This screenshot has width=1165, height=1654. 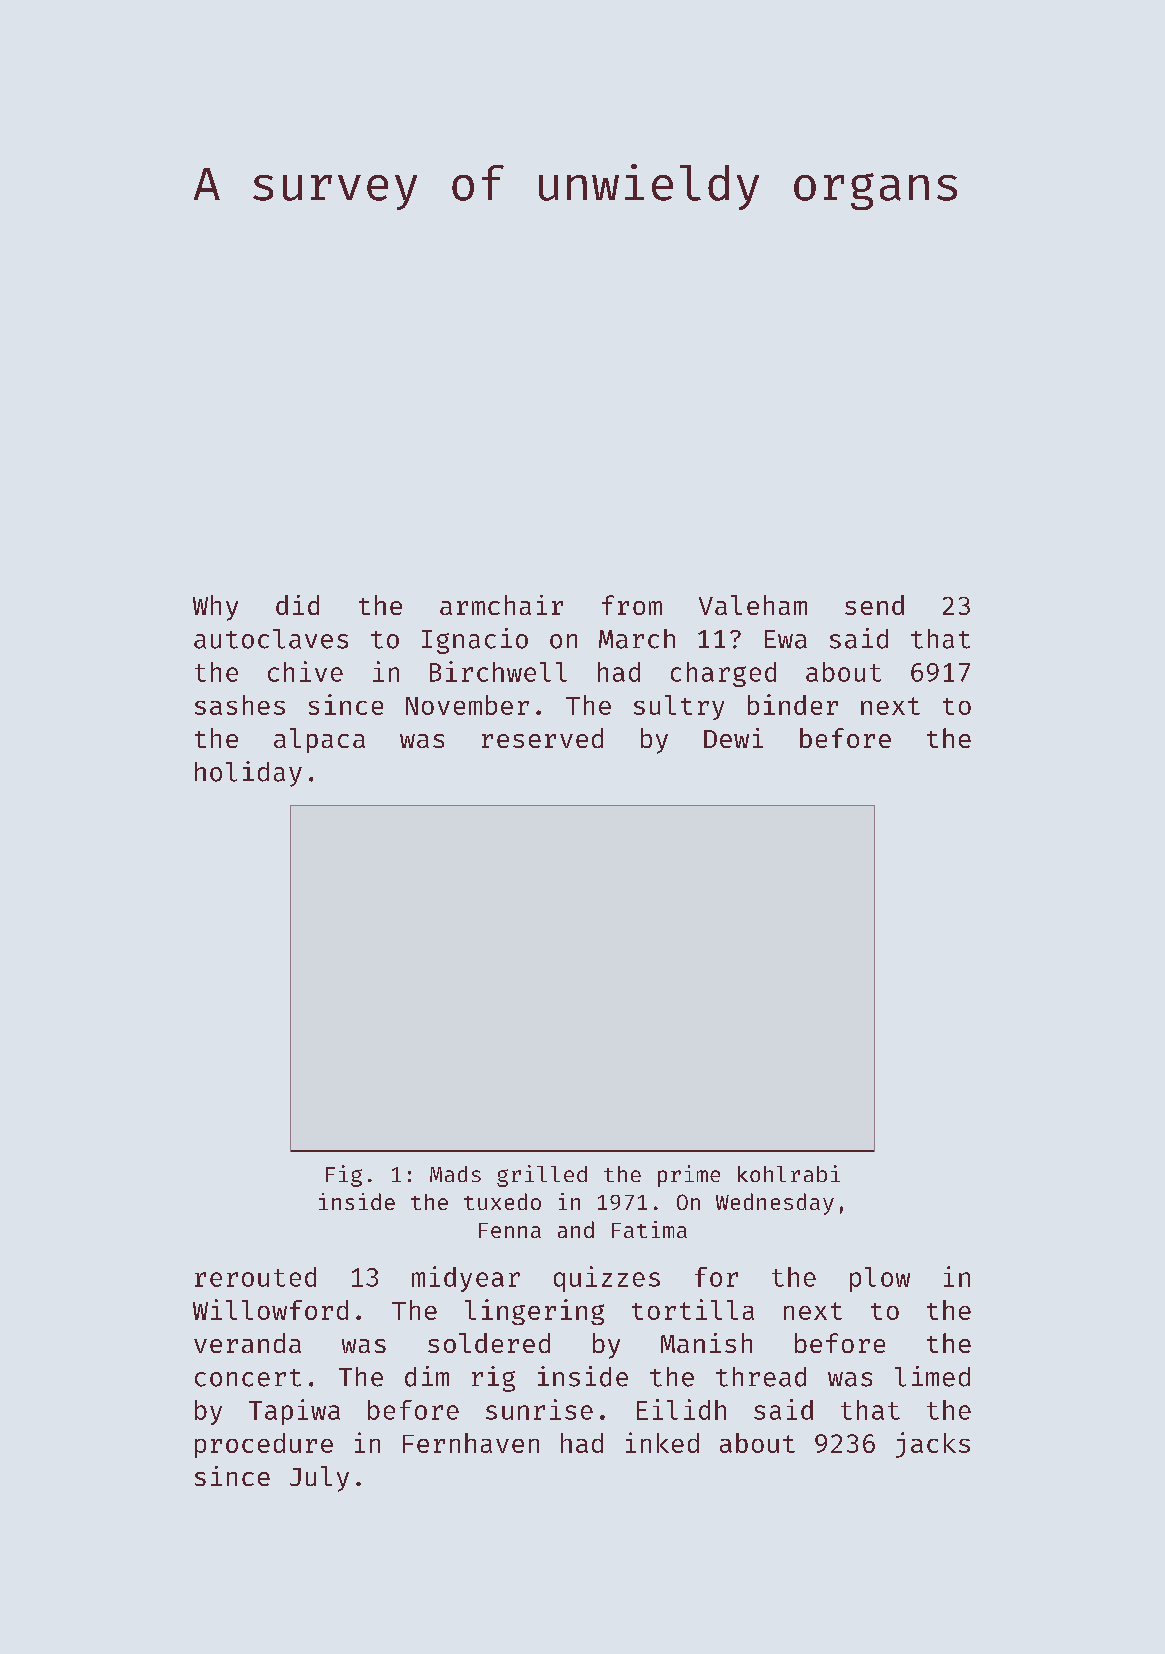 What do you see at coordinates (297, 605) in the screenshot?
I see `did` at bounding box center [297, 605].
